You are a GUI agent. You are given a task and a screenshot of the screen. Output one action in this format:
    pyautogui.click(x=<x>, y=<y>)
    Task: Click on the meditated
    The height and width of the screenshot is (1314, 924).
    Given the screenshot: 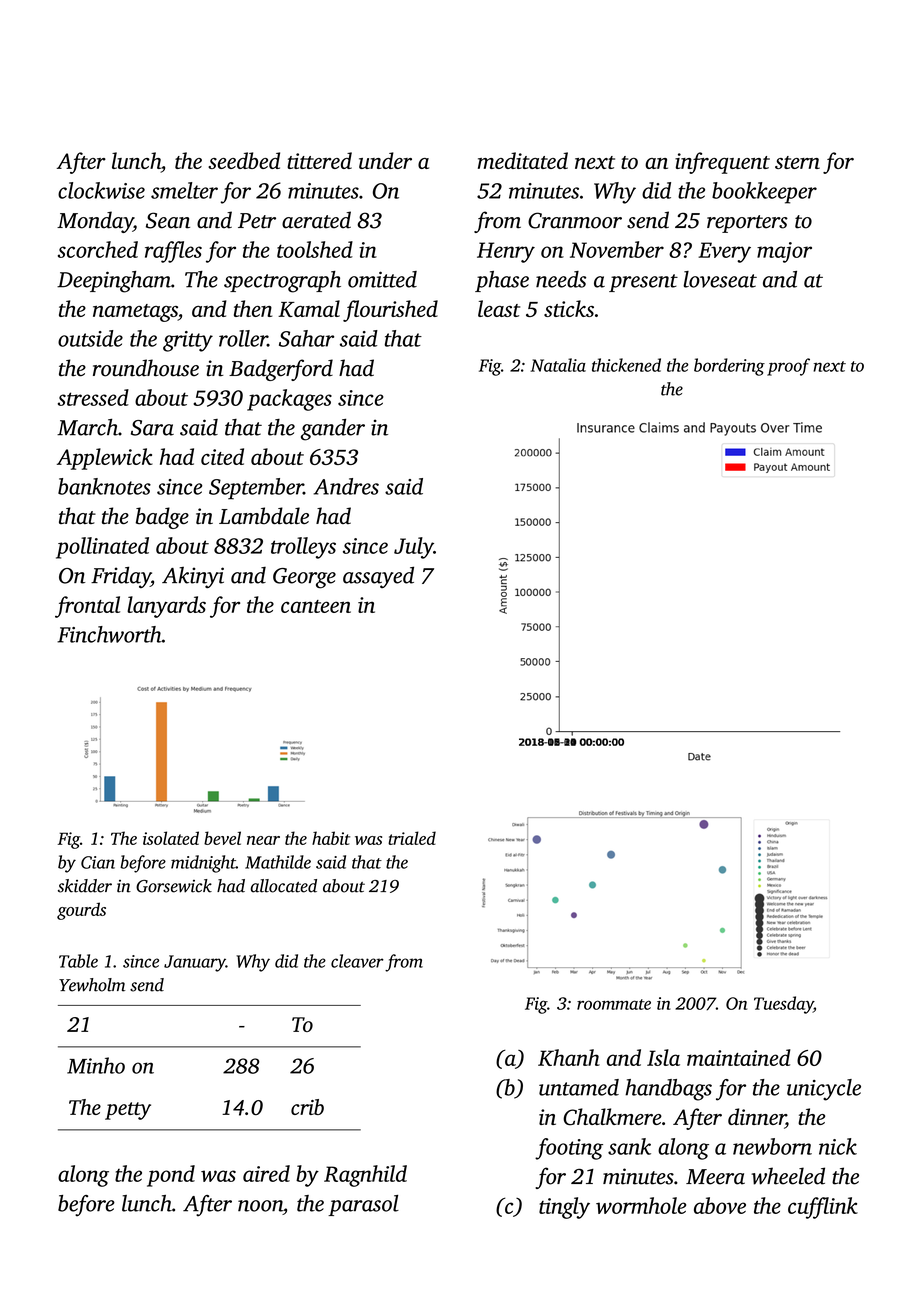 What is the action you would take?
    pyautogui.click(x=523, y=160)
